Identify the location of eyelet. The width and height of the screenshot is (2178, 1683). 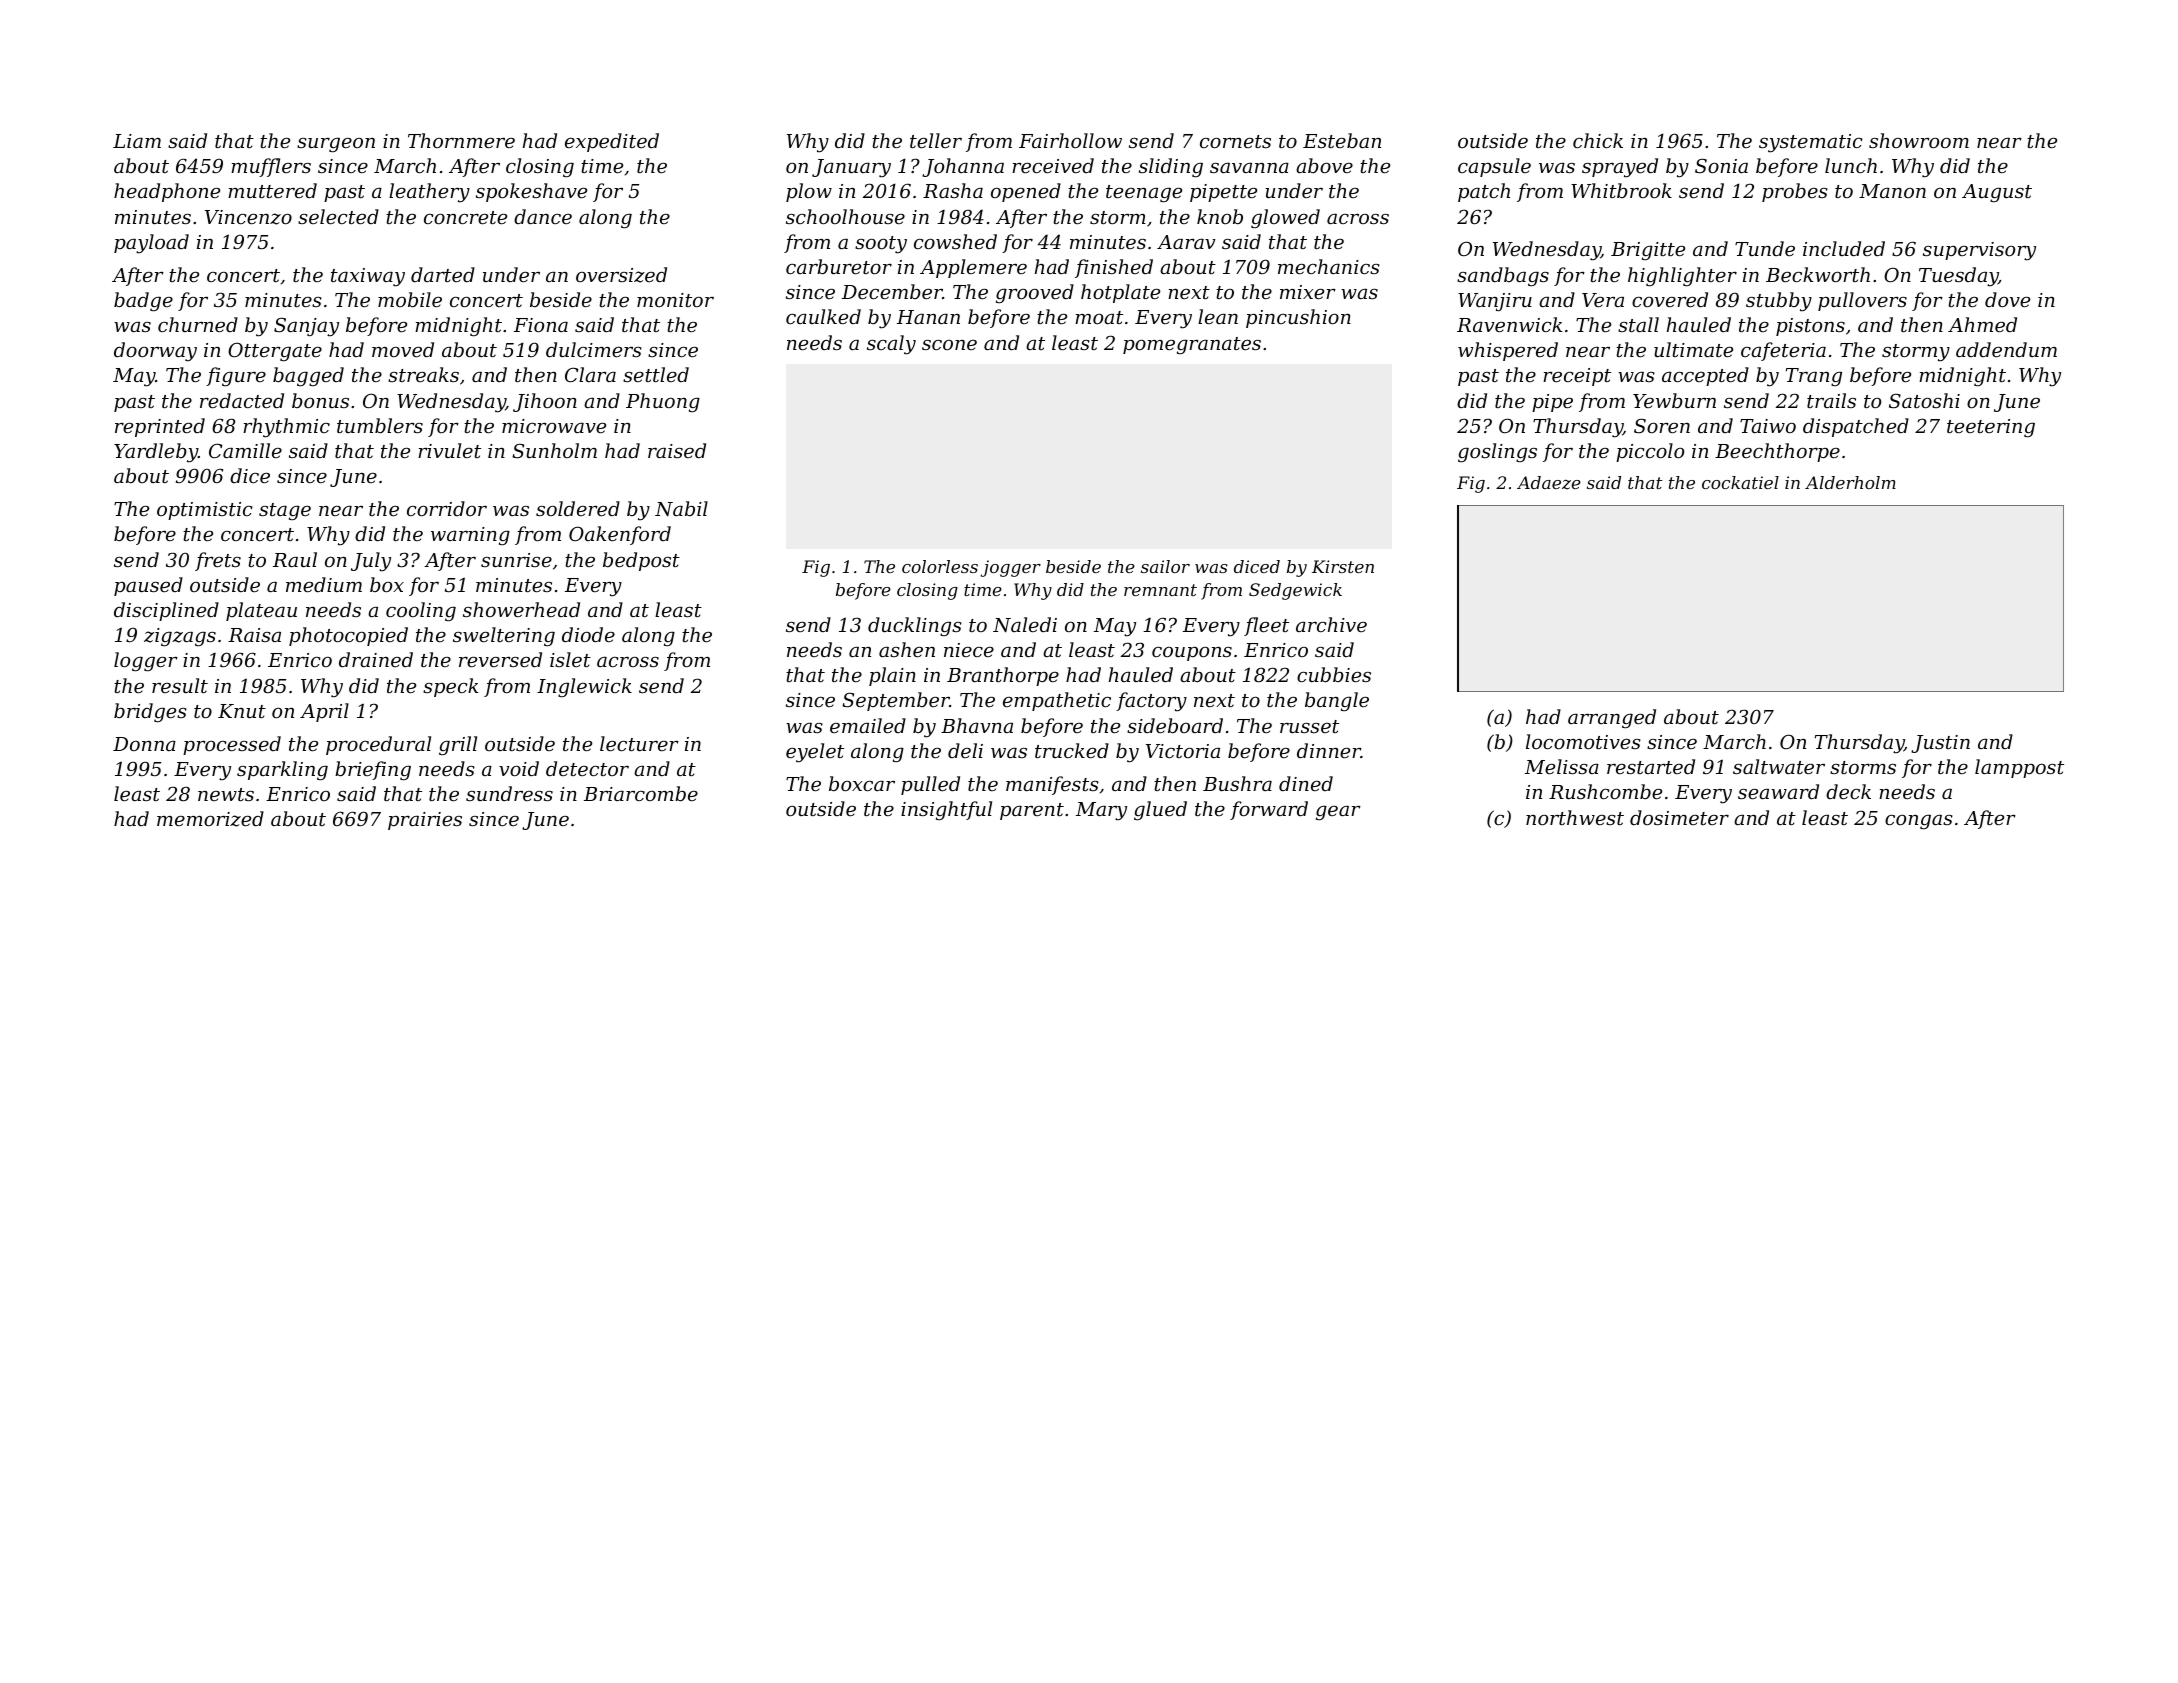
(815, 753).
